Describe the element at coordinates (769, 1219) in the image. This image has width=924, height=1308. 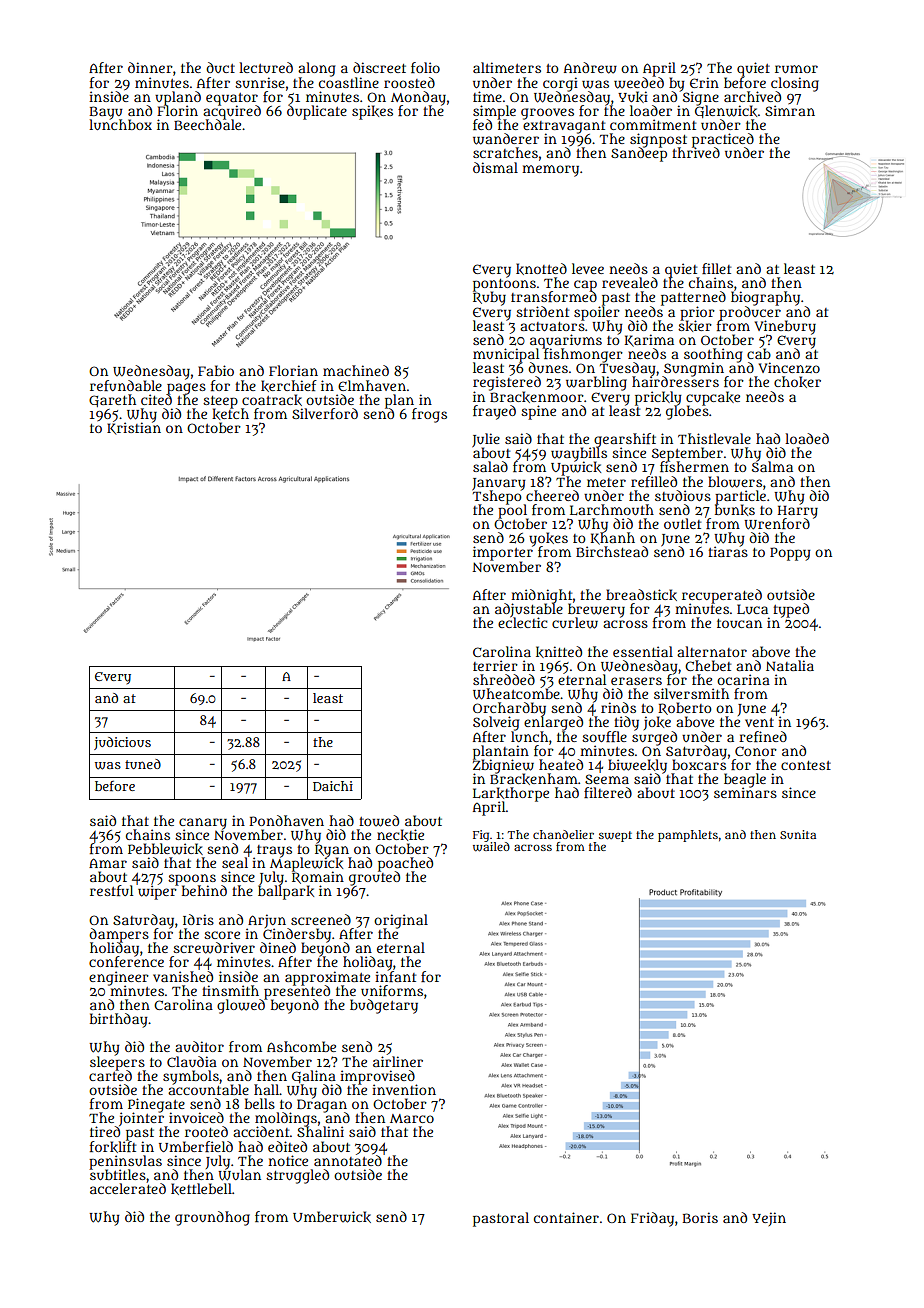
I see `Yejin` at that location.
